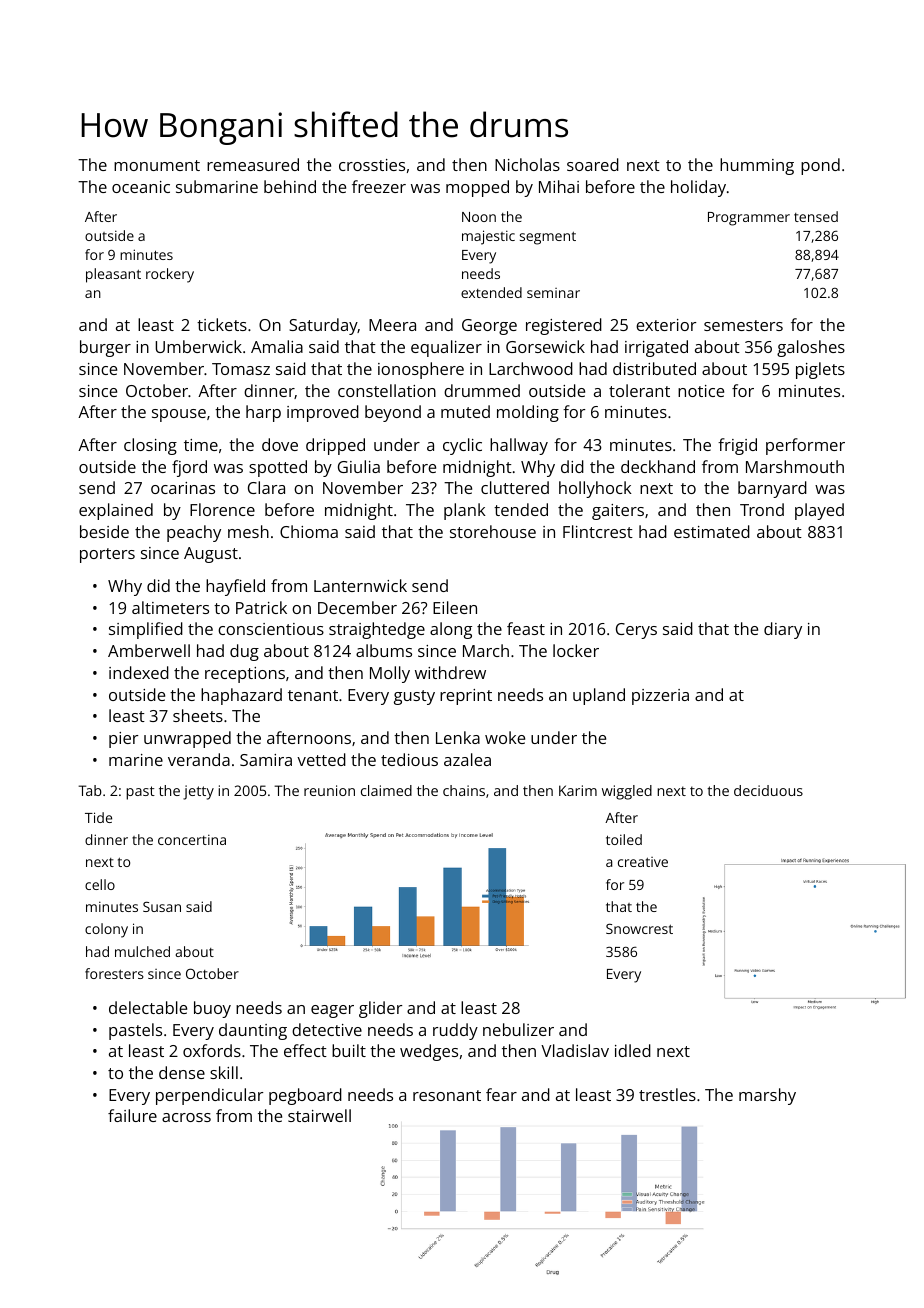 This image has height=1308, width=924. I want to click on idled, so click(633, 1050).
